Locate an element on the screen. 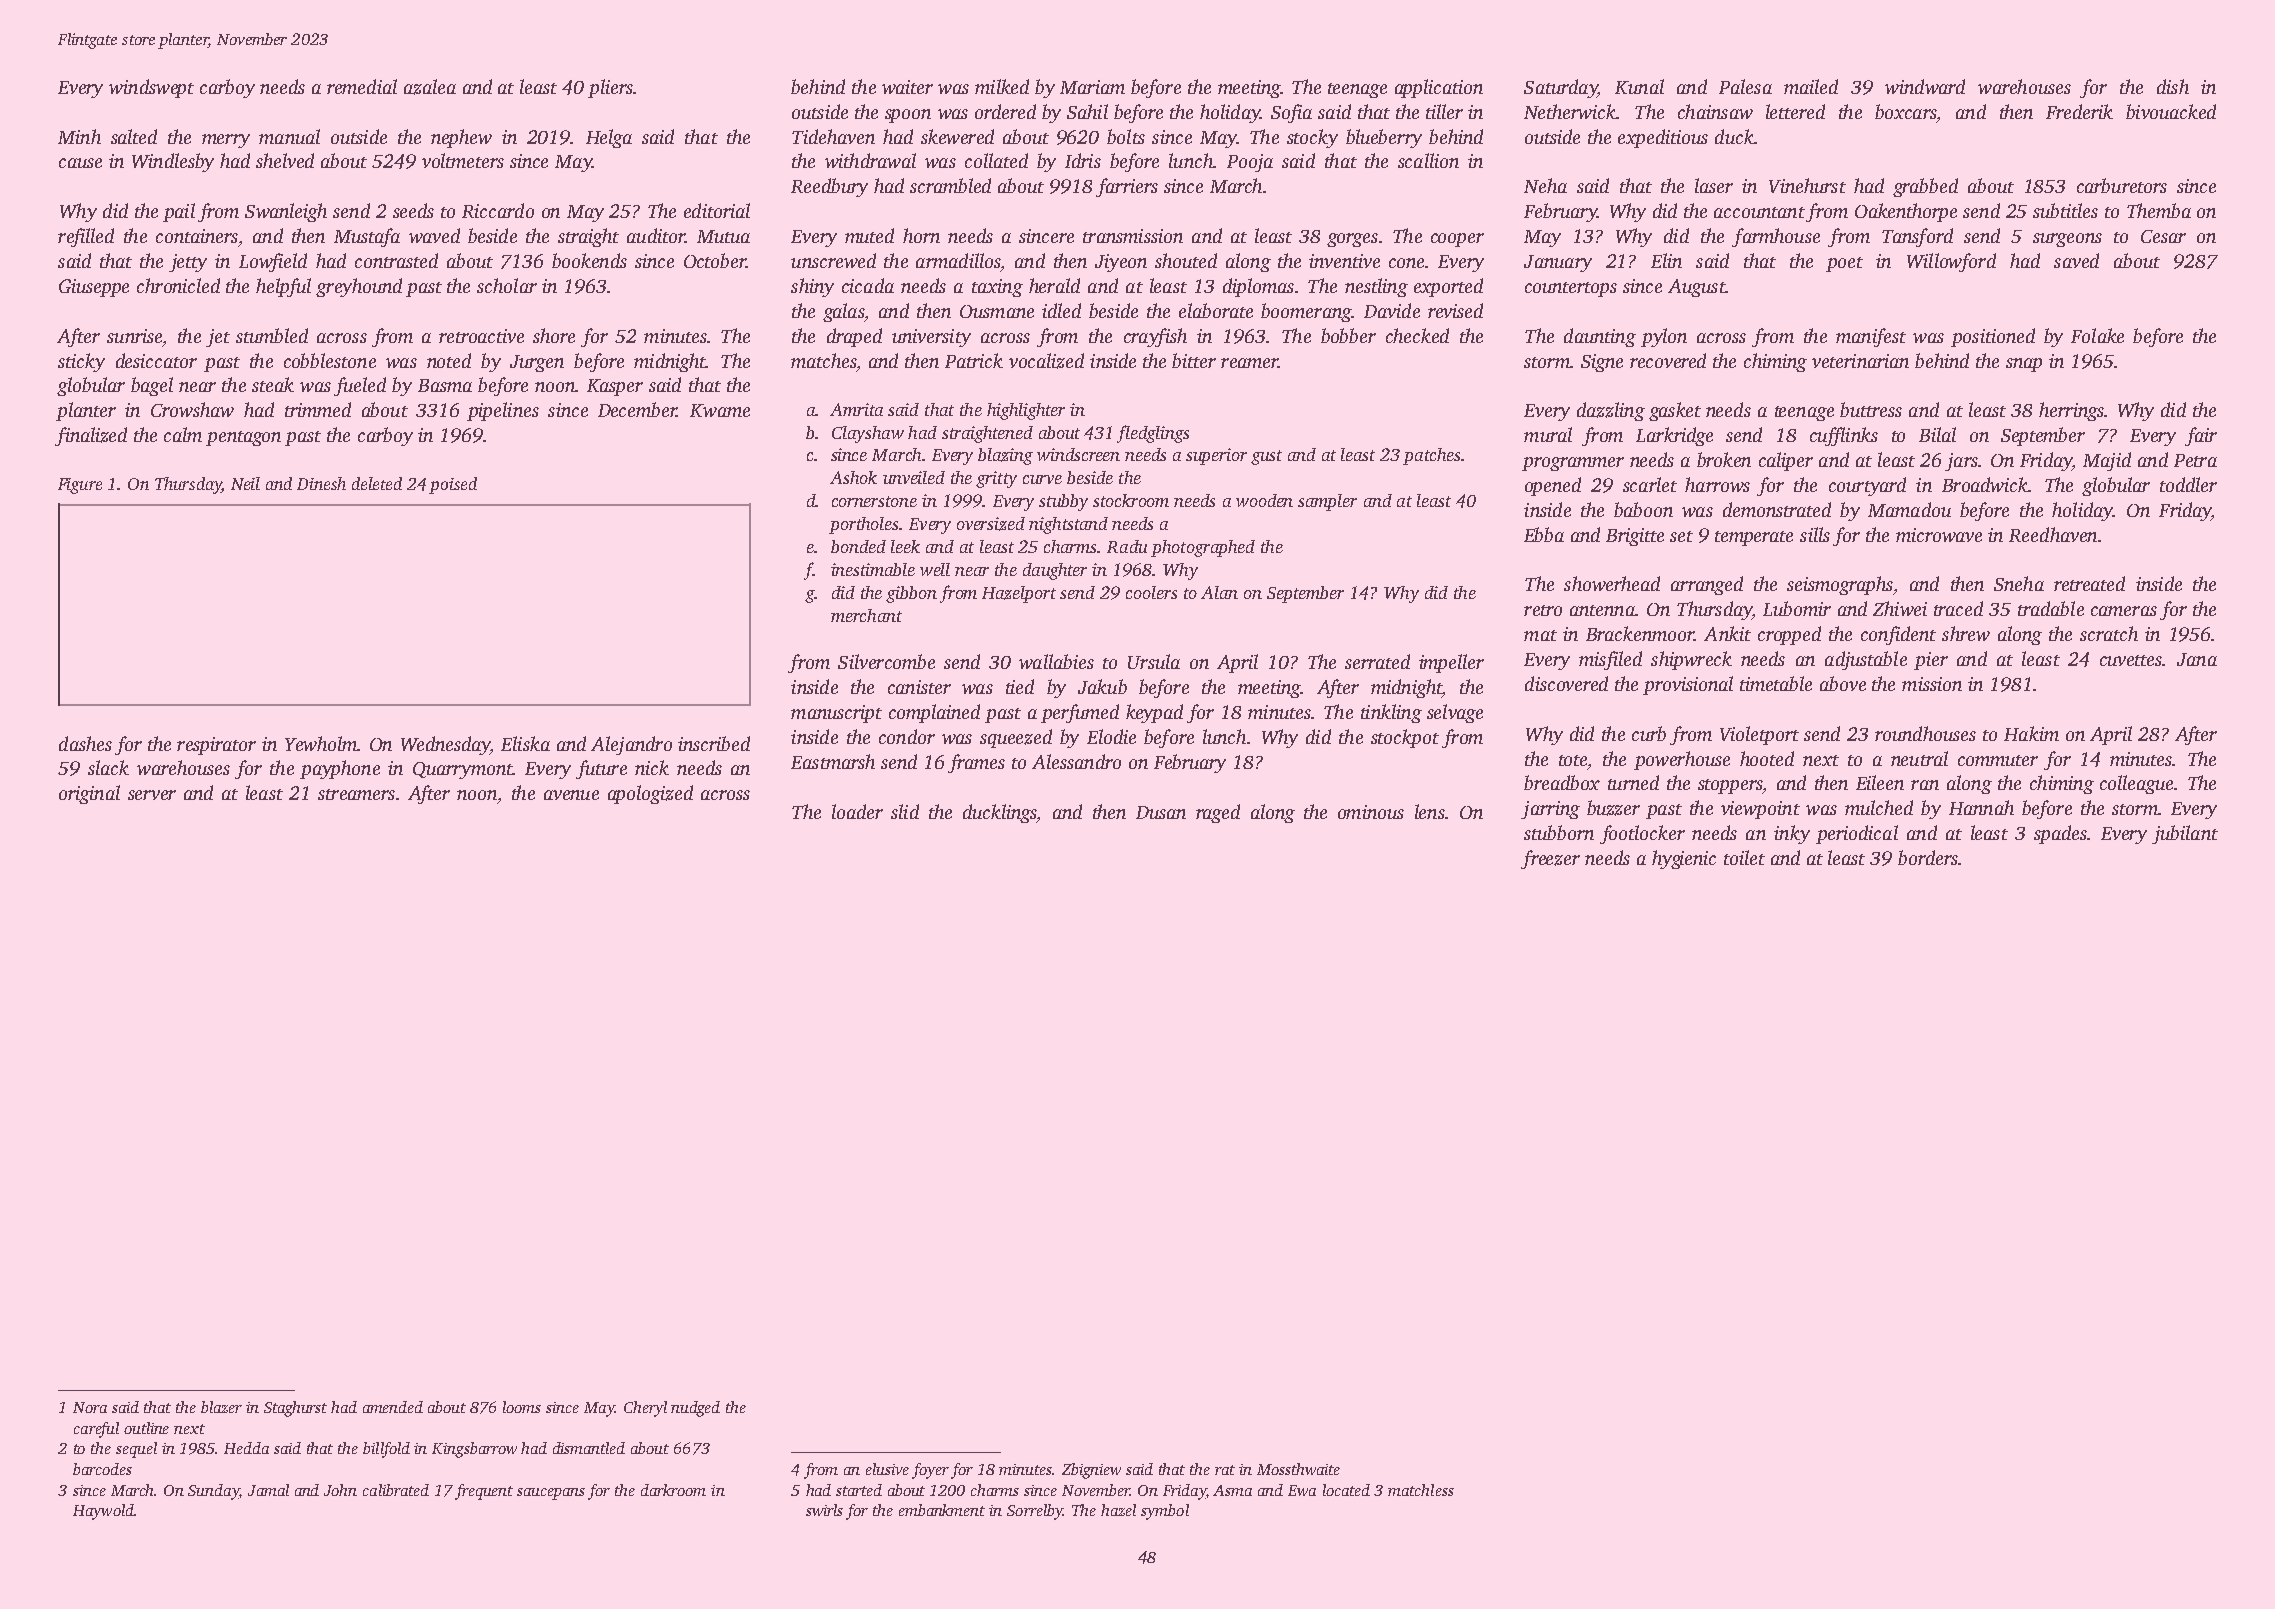 Image resolution: width=2275 pixels, height=1609 pixels. nudged is located at coordinates (695, 1409).
